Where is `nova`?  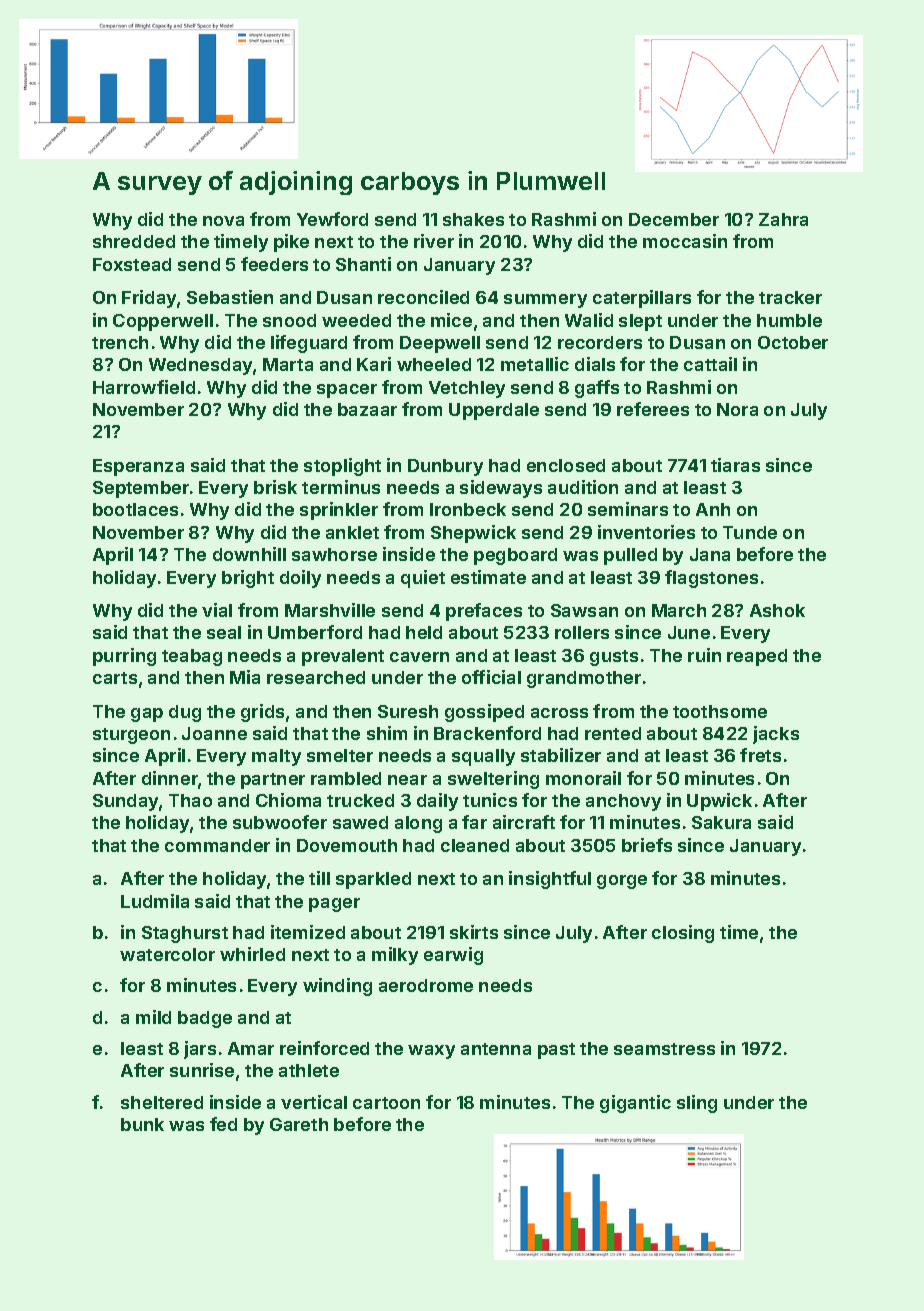 nova is located at coordinates (223, 221).
